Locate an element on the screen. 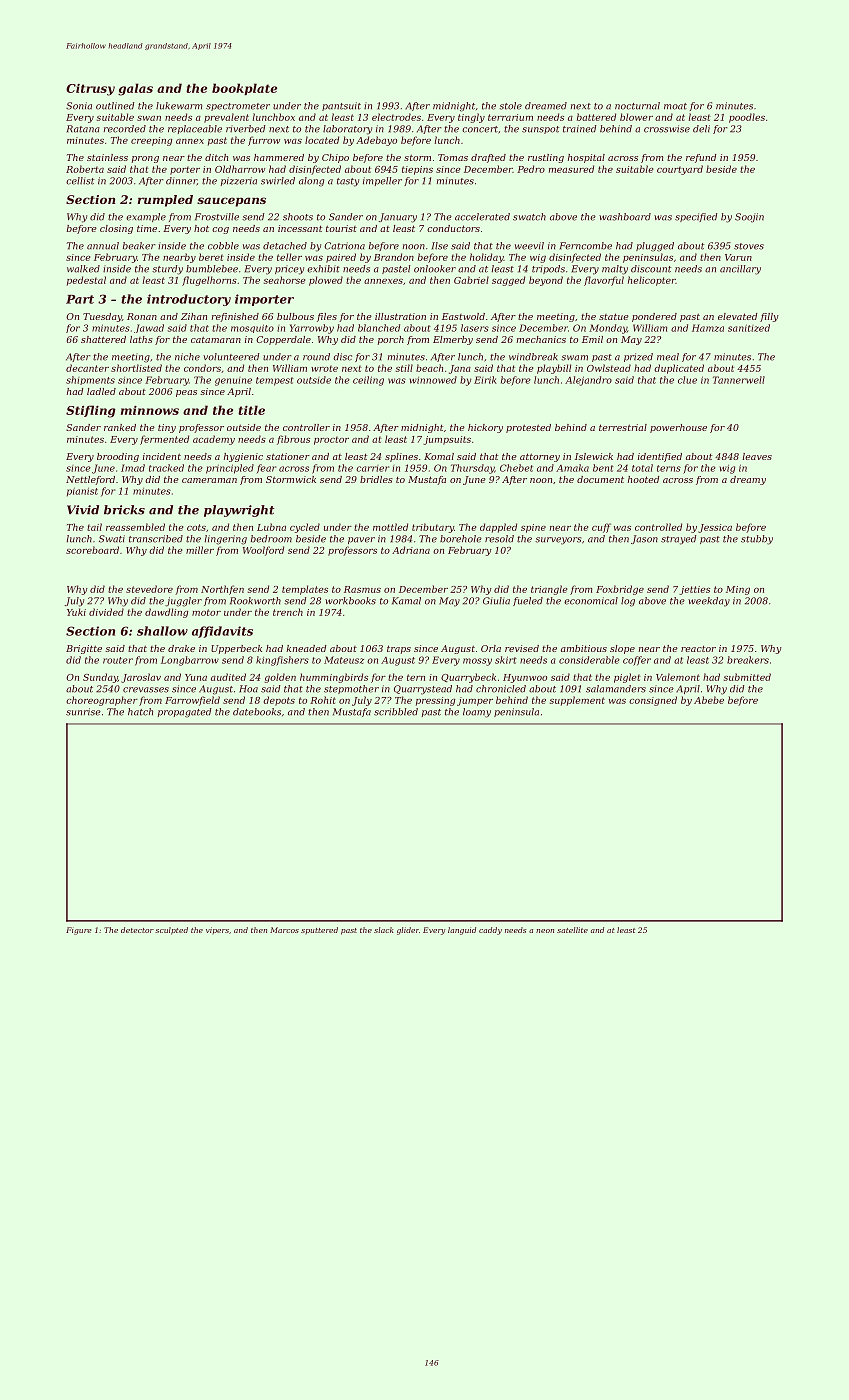 This screenshot has width=849, height=1400. vipers is located at coordinates (217, 930).
